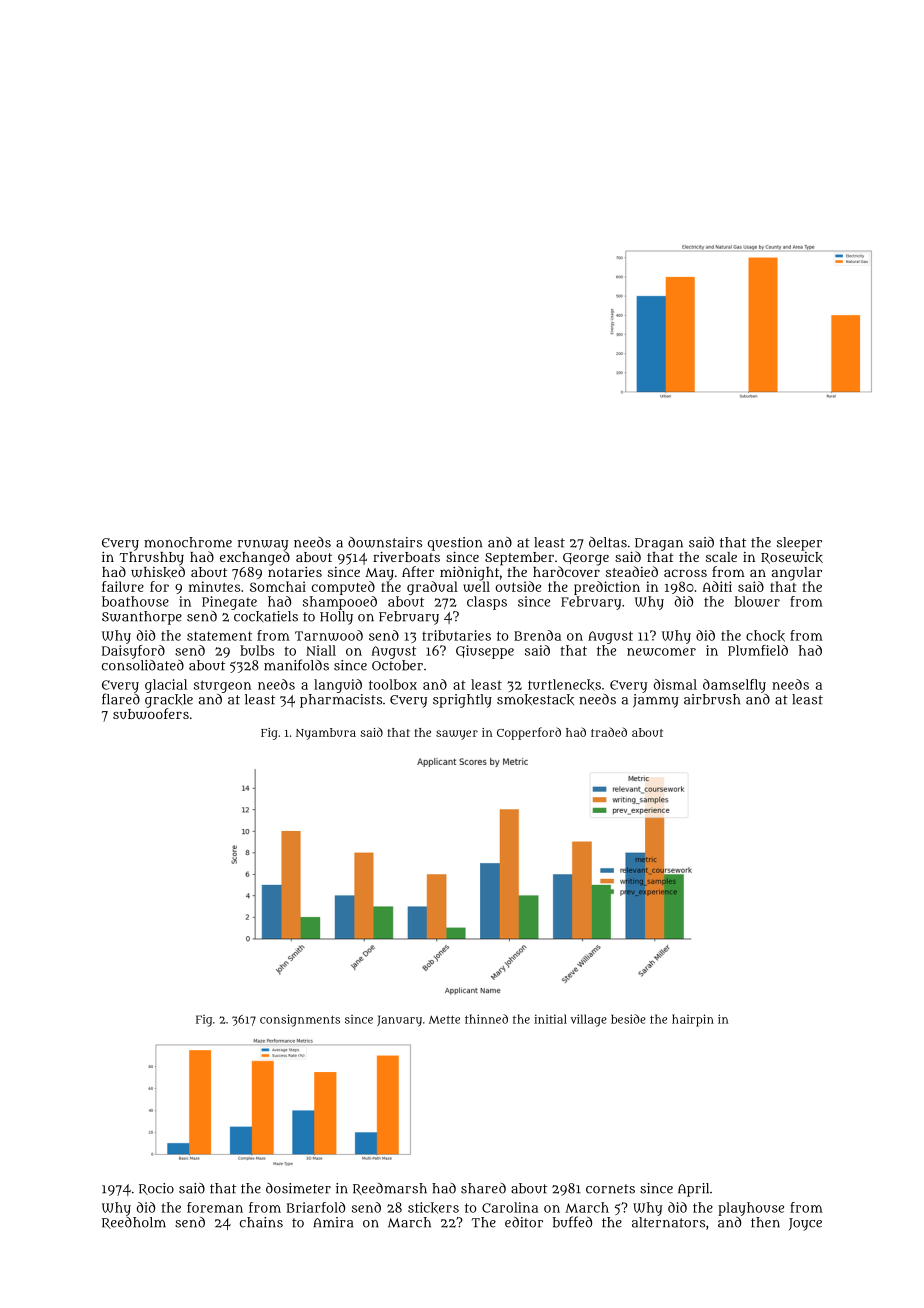 The height and width of the screenshot is (1308, 924). I want to click on subwoofers, so click(151, 714).
